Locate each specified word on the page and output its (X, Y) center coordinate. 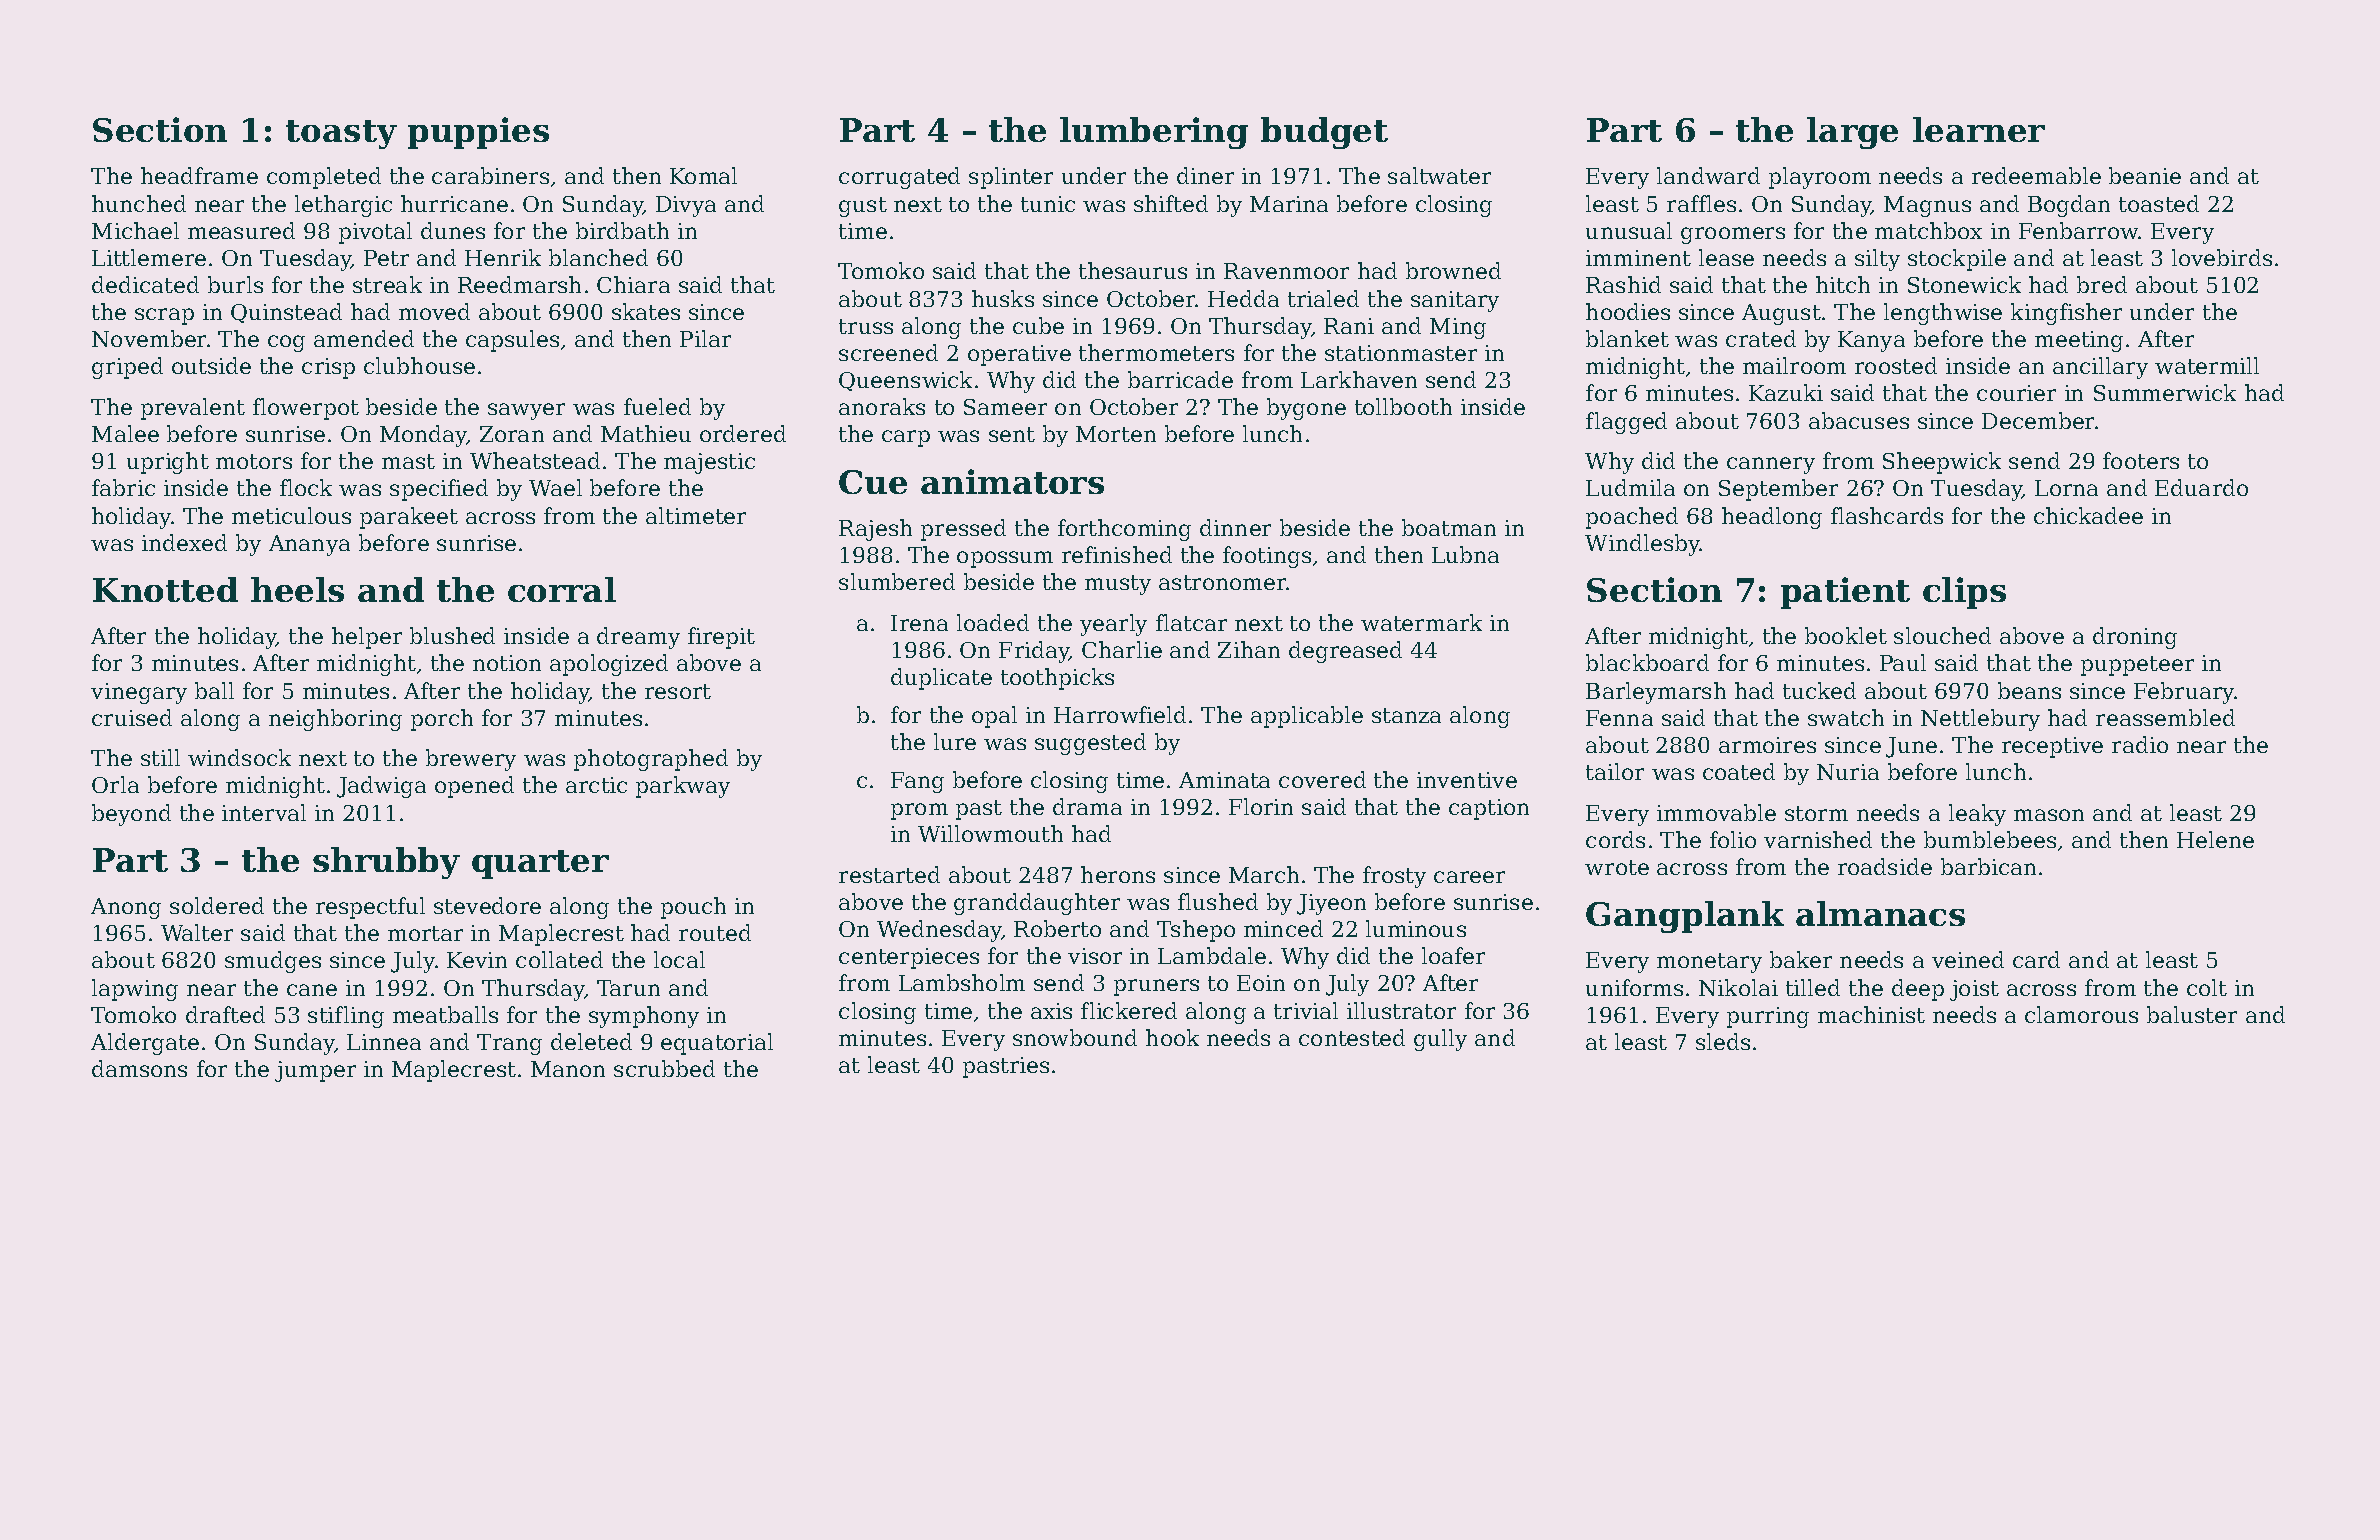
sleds (1723, 1041)
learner (1979, 129)
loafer (1453, 955)
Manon (568, 1069)
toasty (341, 134)
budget (1324, 133)
